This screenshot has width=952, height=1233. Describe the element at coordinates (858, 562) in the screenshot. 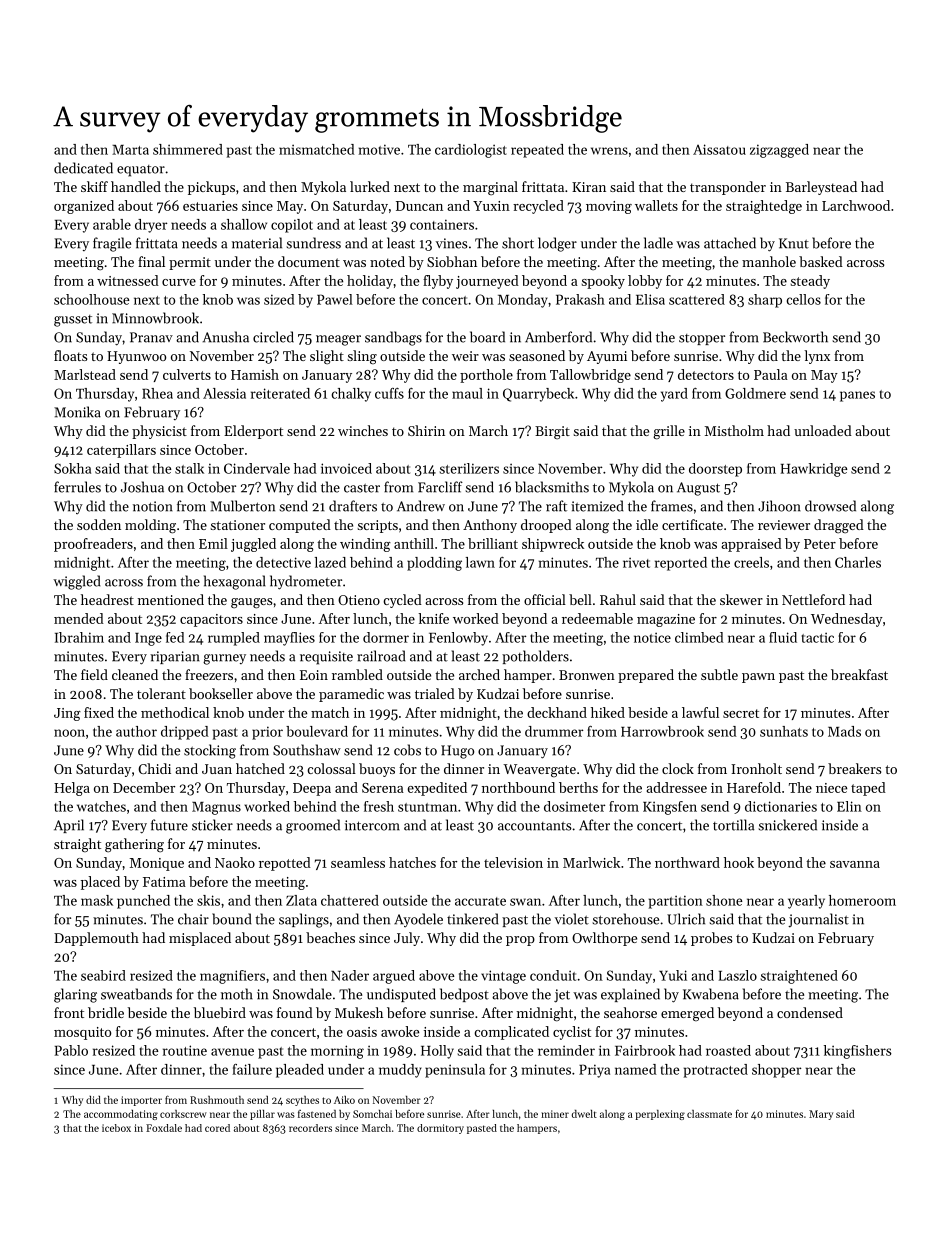

I see `Charles` at that location.
